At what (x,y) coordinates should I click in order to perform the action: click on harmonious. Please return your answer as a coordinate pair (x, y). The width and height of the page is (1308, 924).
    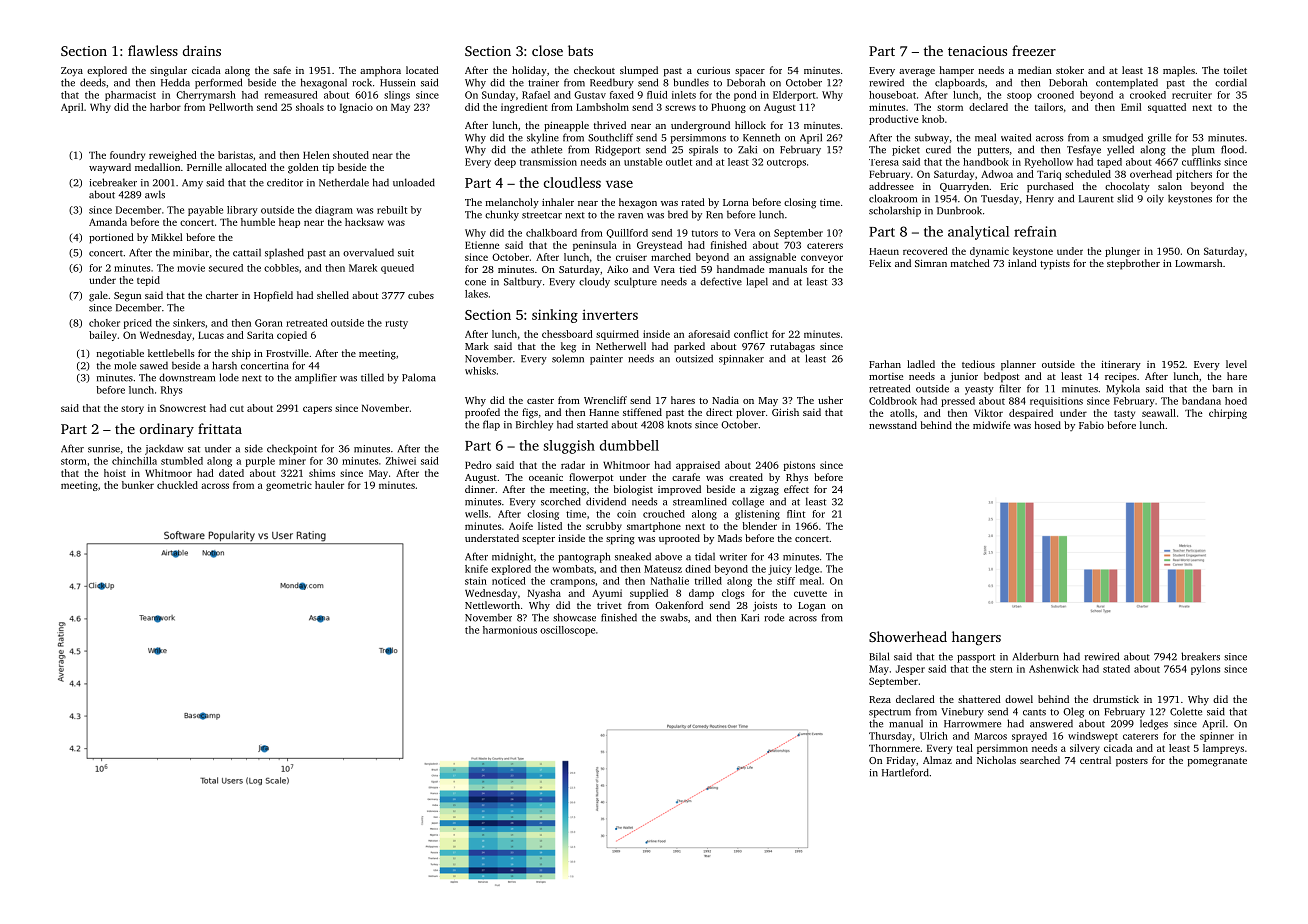
    Looking at the image, I should click on (510, 630).
